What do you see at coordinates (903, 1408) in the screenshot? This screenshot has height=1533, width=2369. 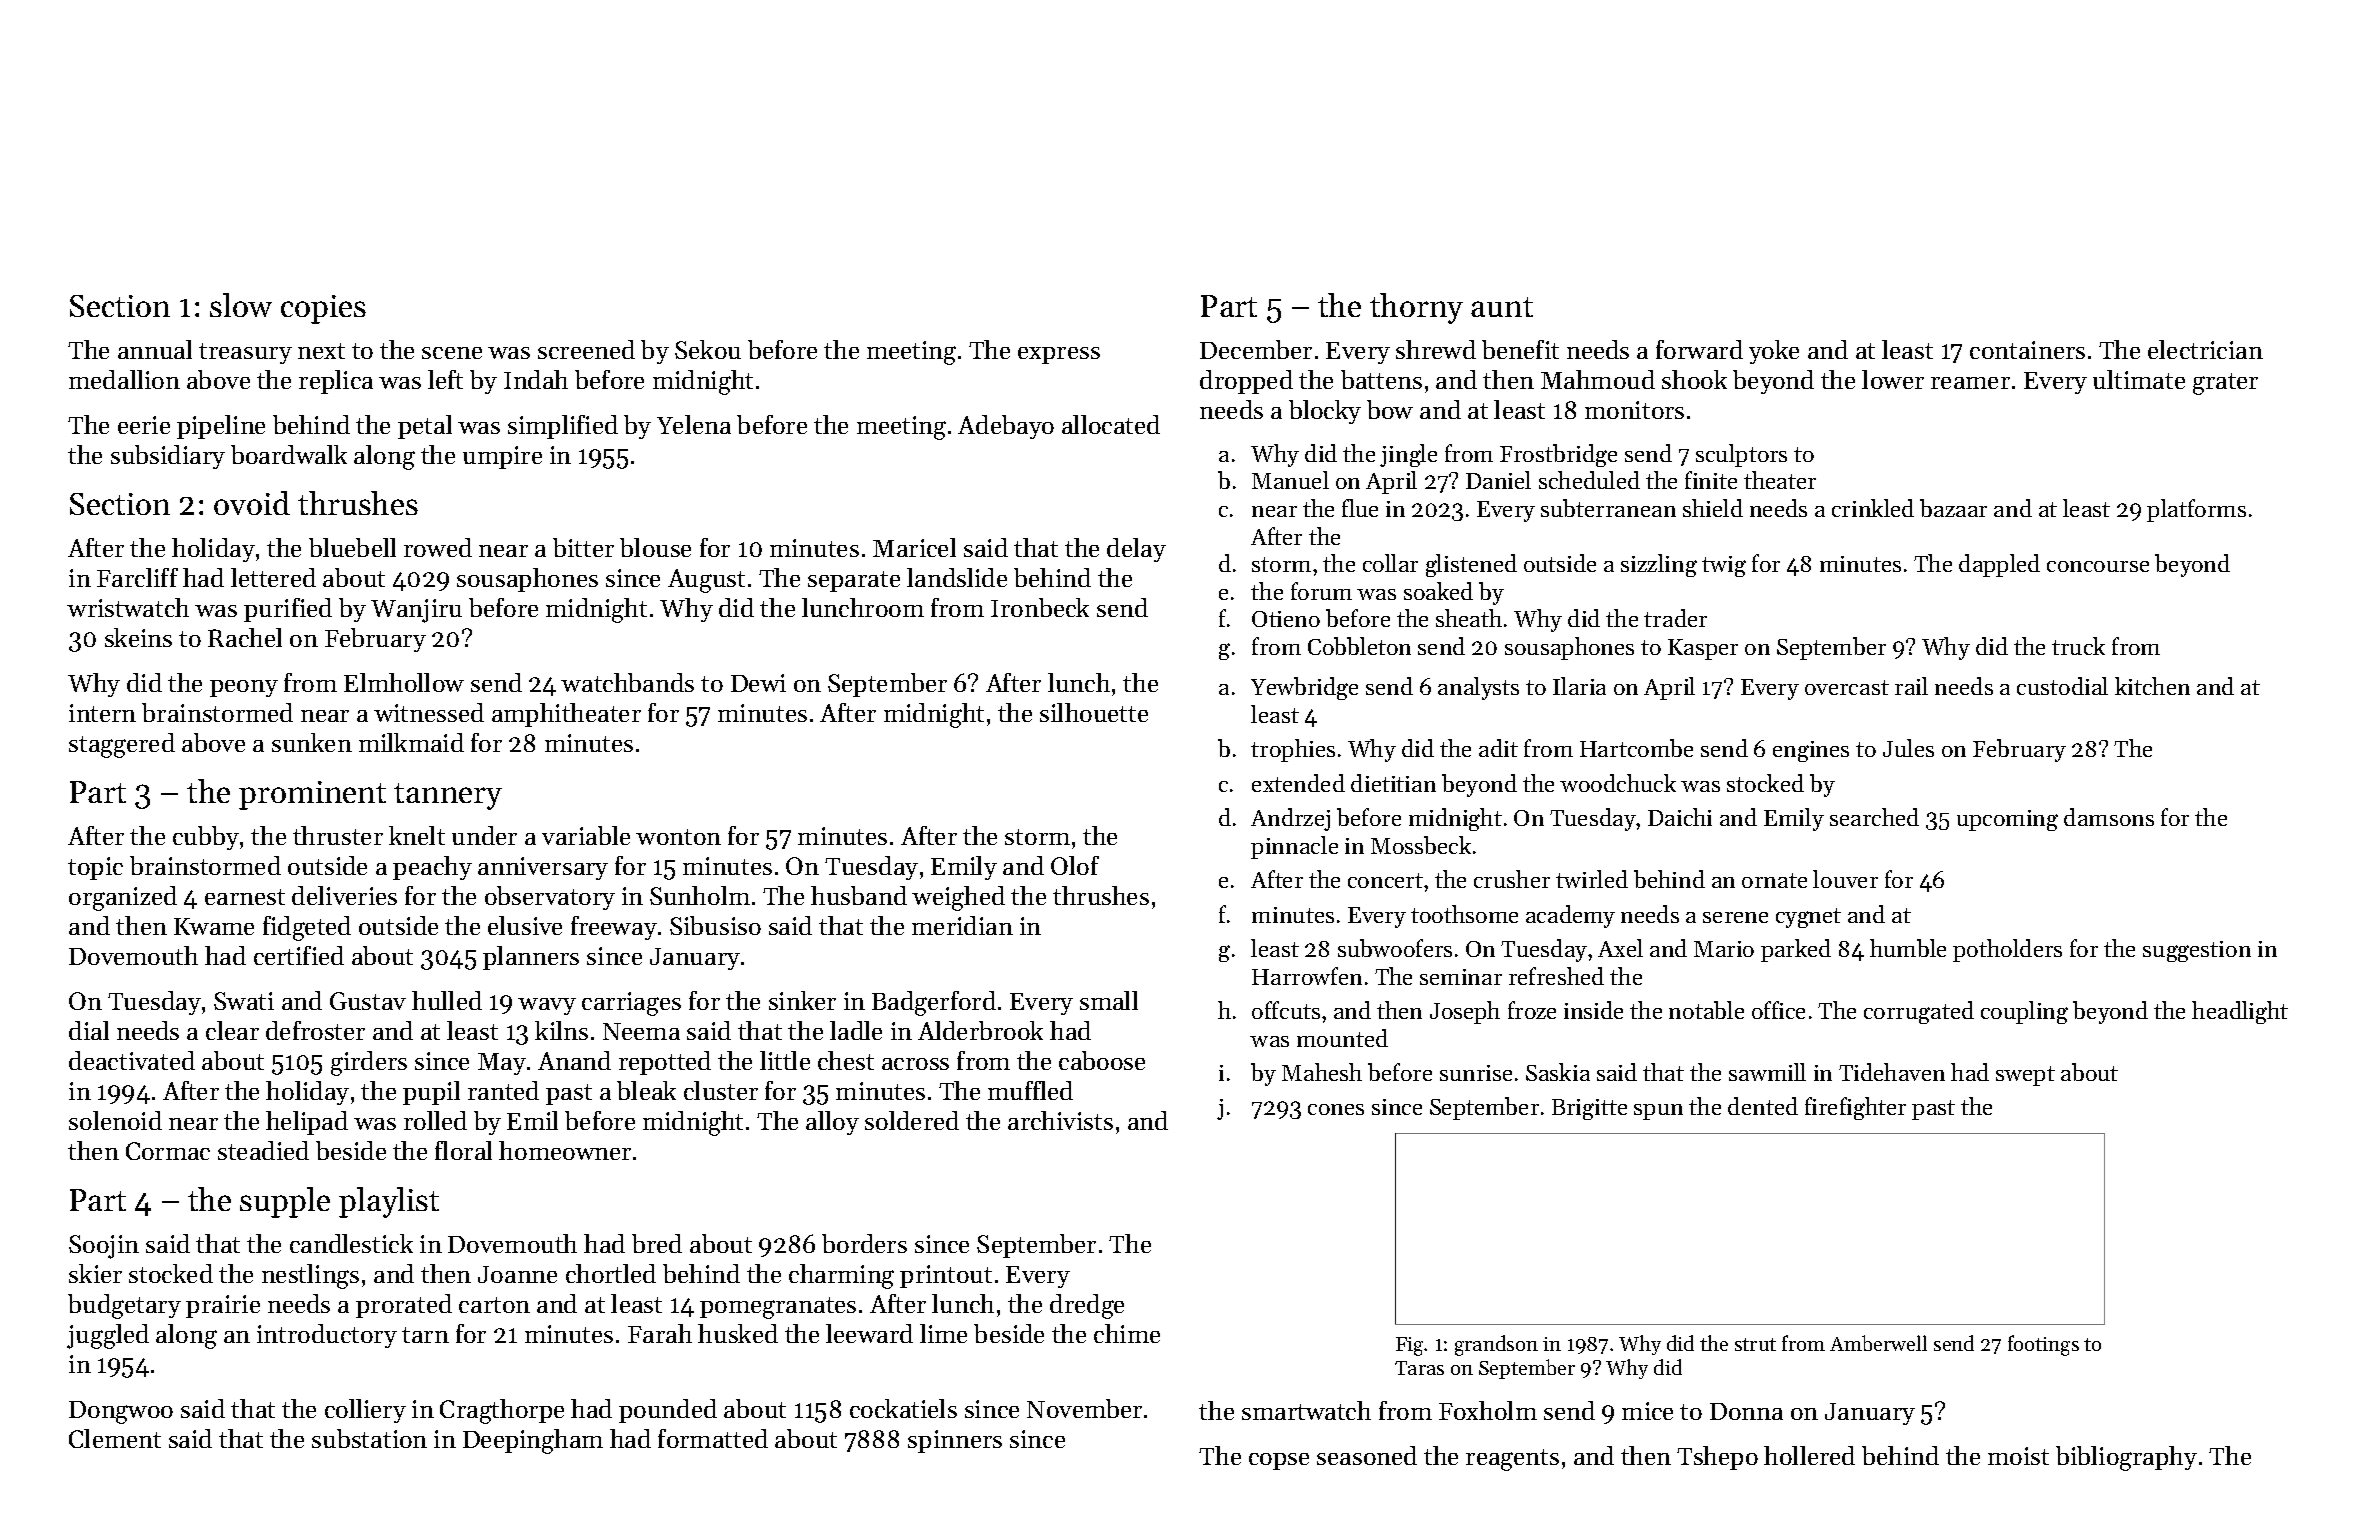 I see `cockatiels` at bounding box center [903, 1408].
